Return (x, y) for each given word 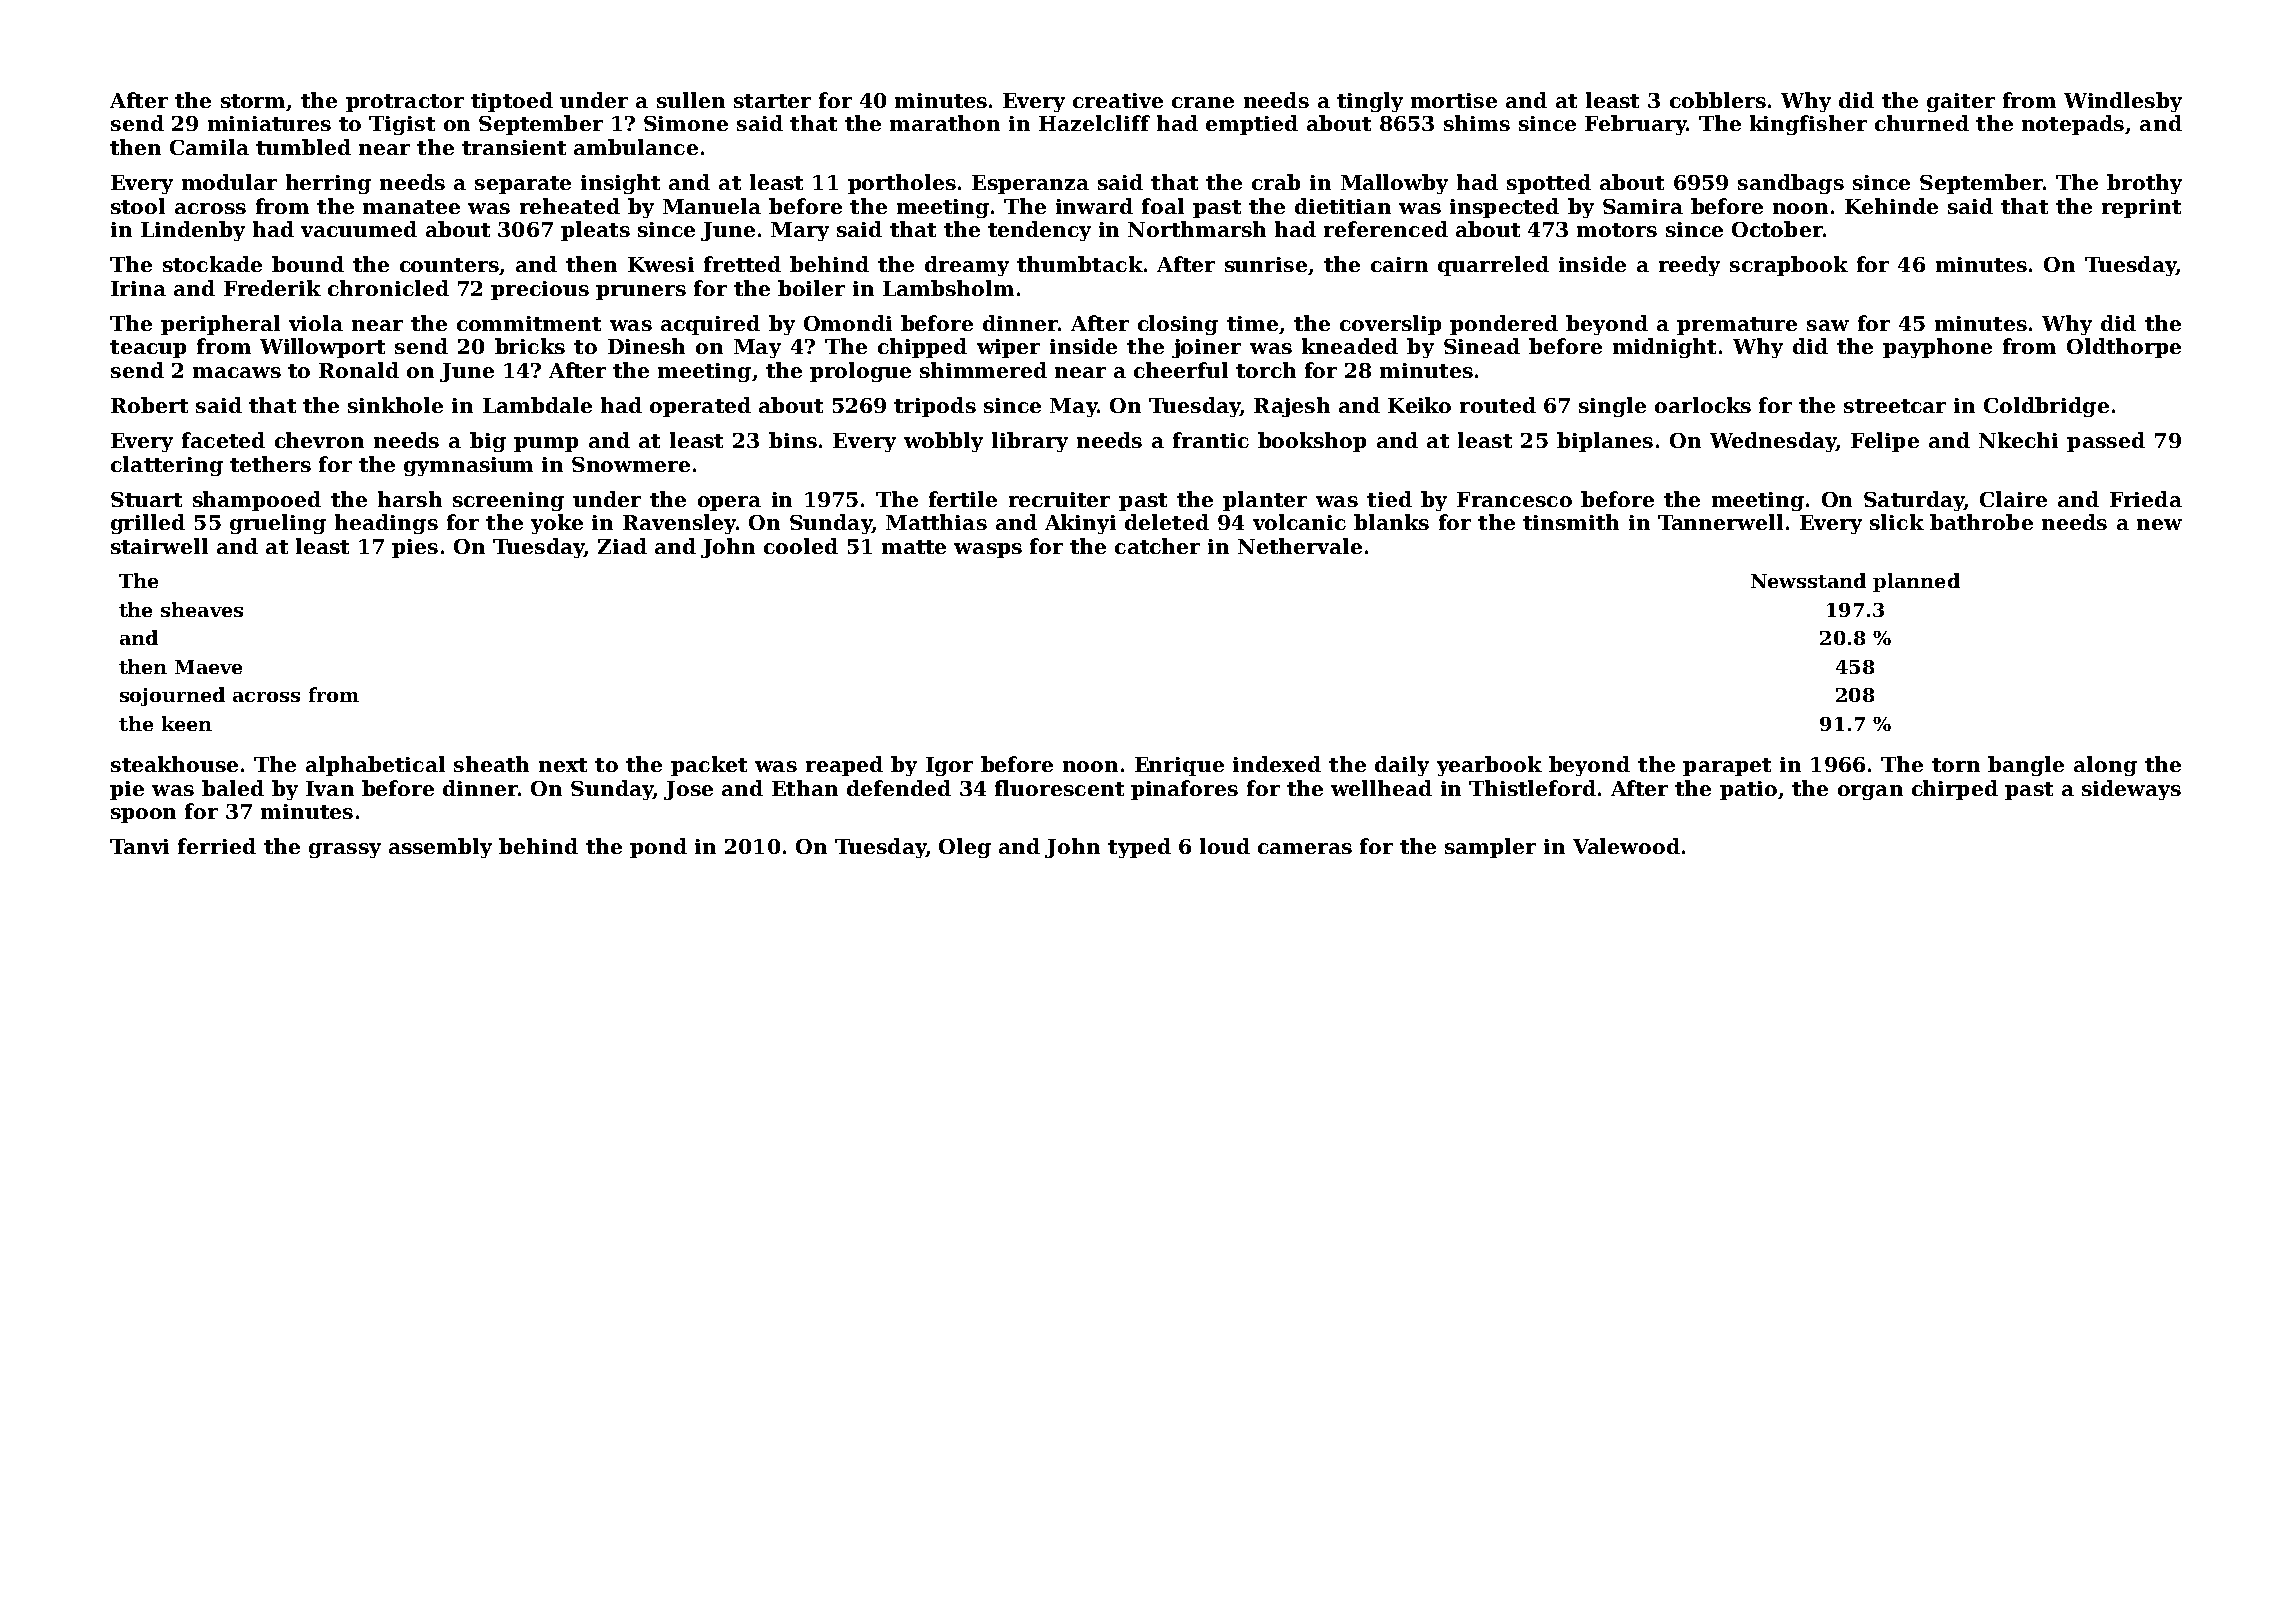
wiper (1008, 348)
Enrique (1179, 766)
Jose (688, 790)
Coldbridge (2046, 407)
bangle (2026, 766)
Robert (149, 405)
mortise (1454, 100)
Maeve (208, 667)
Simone (686, 123)
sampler (1490, 848)
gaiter (1961, 102)
